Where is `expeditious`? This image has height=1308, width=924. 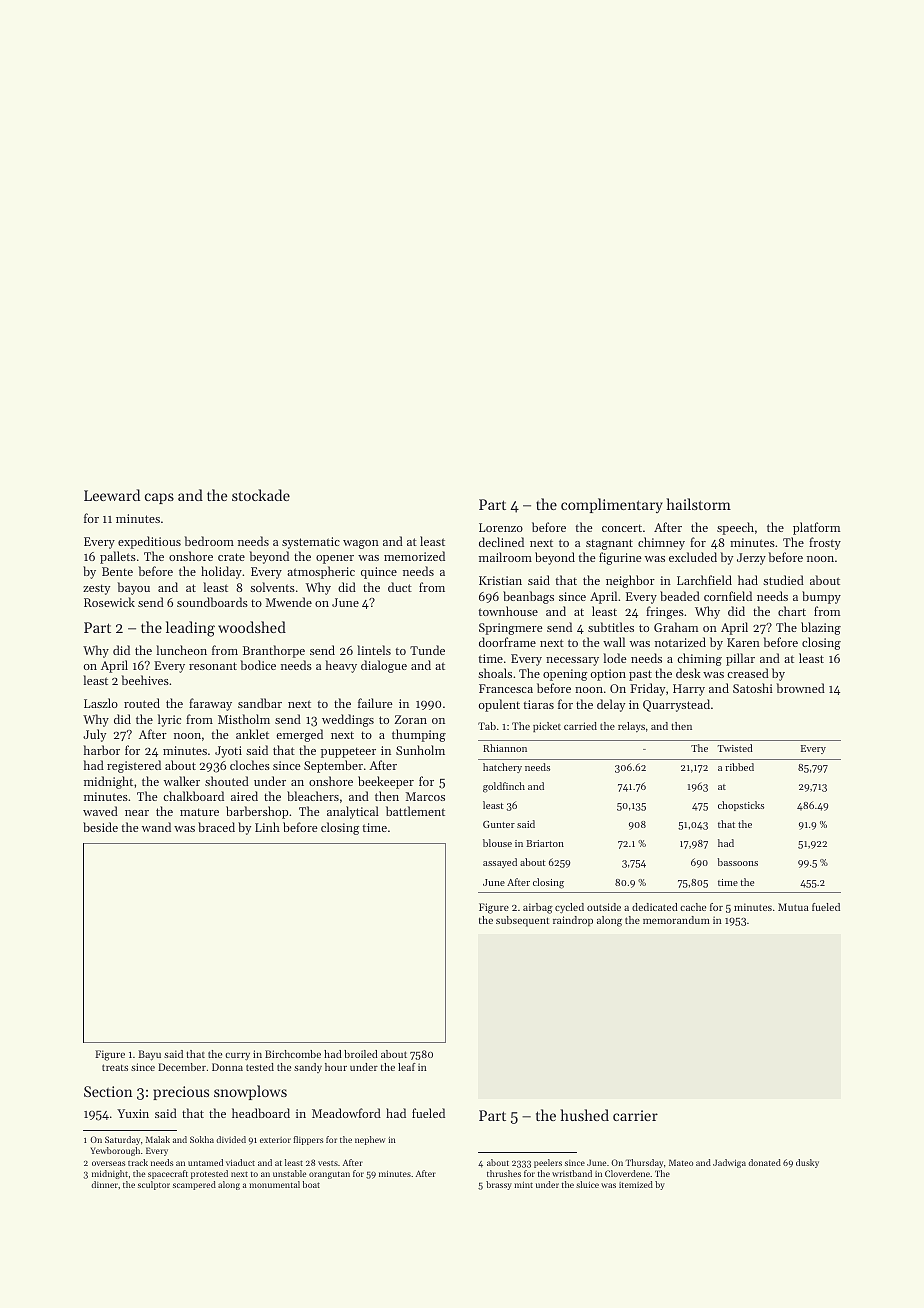 expeditious is located at coordinates (149, 542).
